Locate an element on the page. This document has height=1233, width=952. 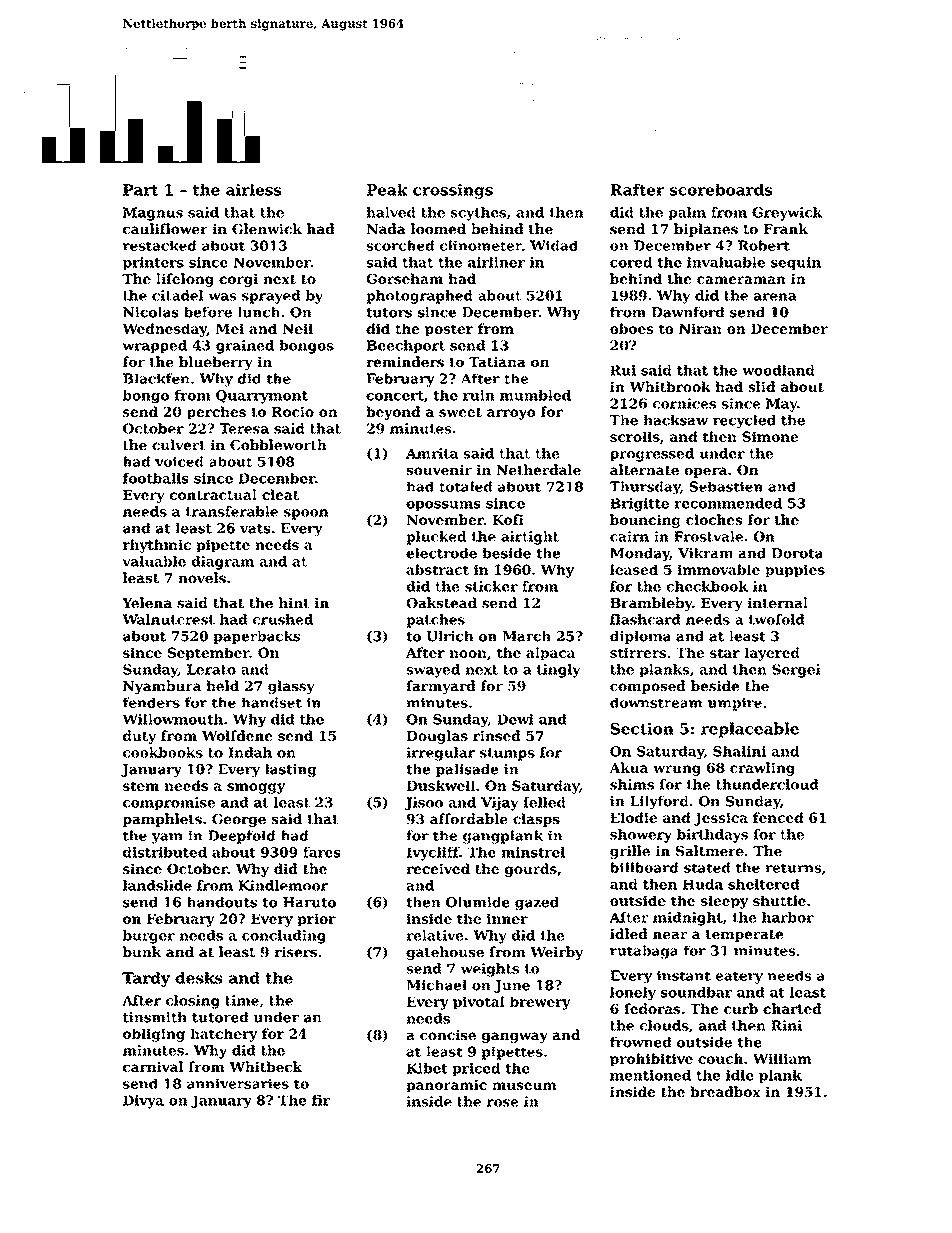
stumps is located at coordinates (507, 754).
